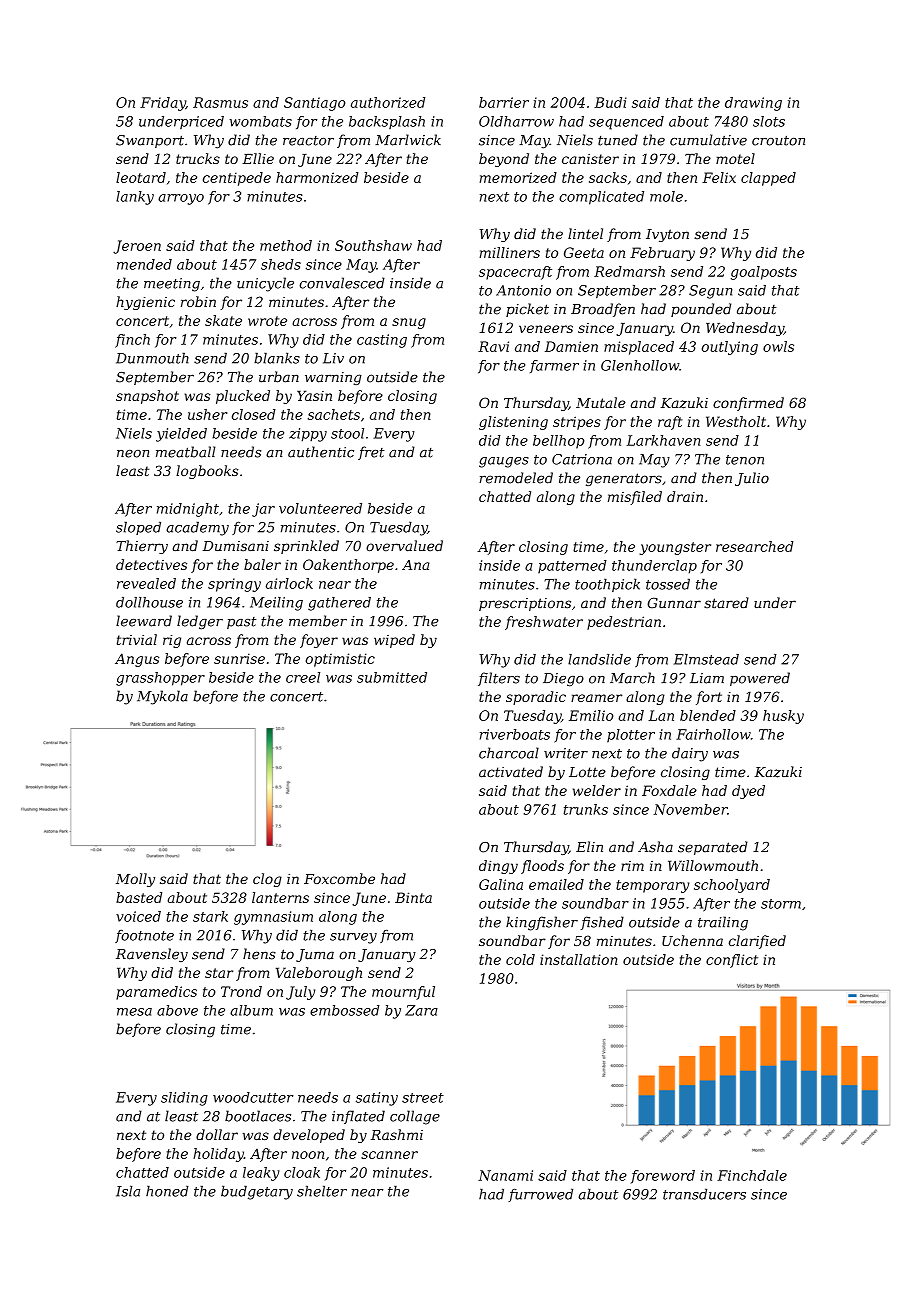 The image size is (924, 1314). I want to click on Ravensley, so click(152, 955).
